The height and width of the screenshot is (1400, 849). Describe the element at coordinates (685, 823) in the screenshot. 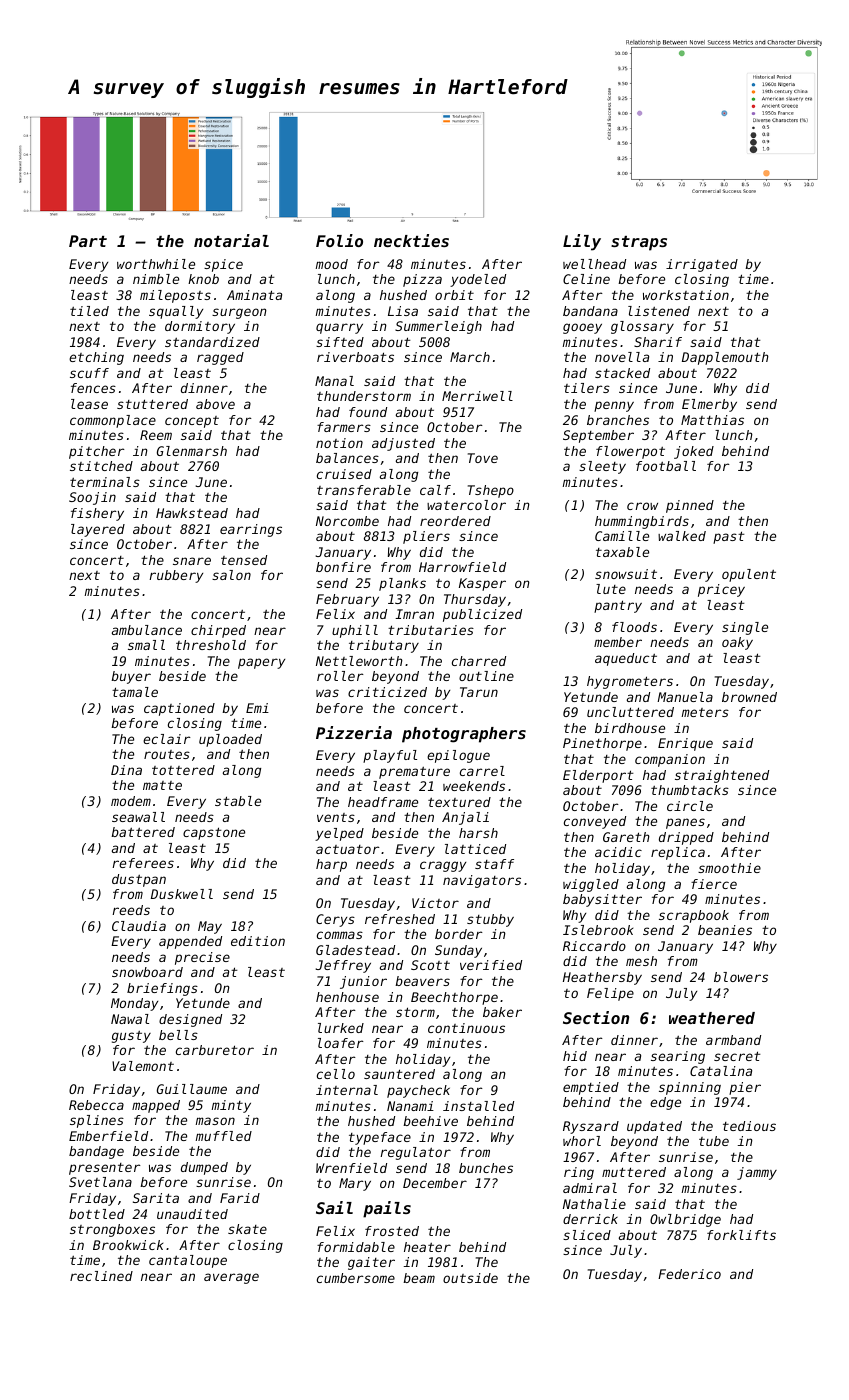

I see `panes` at that location.
